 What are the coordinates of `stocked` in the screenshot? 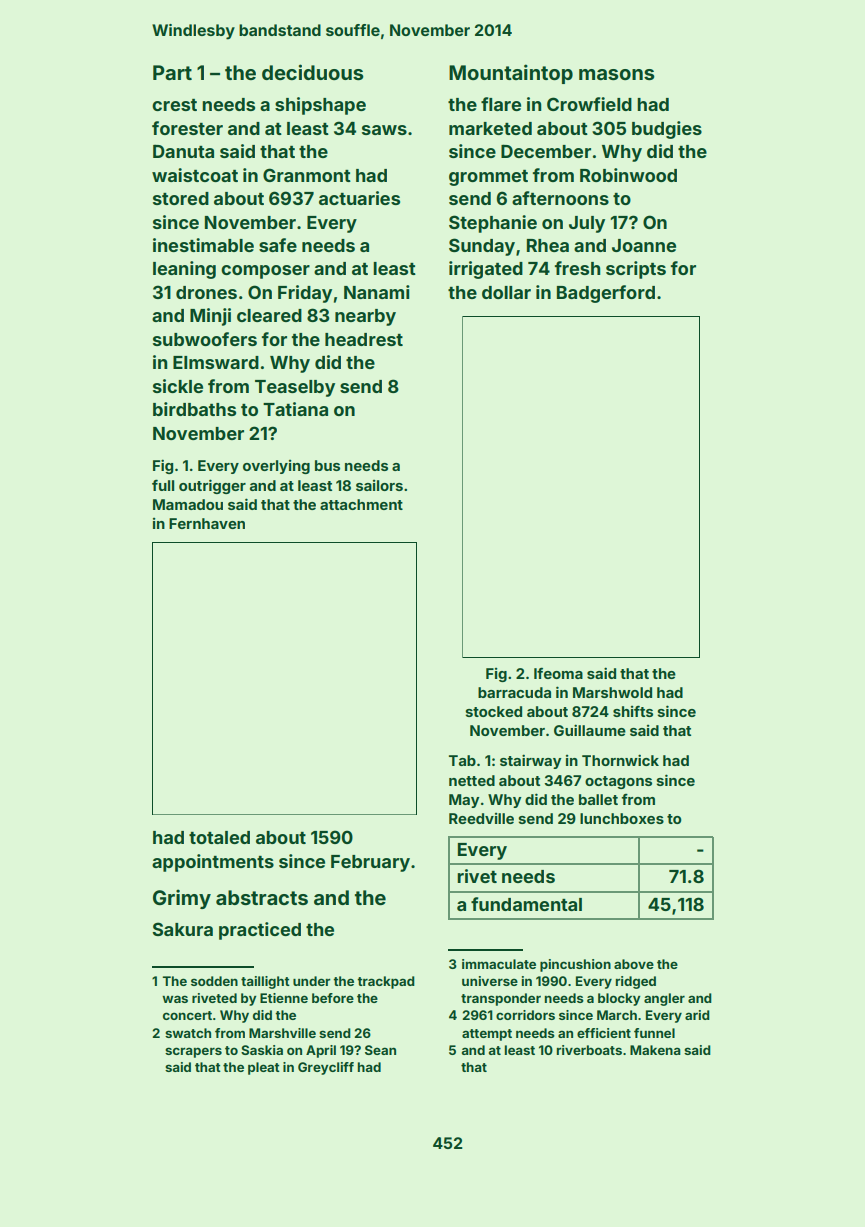 It's located at (494, 711).
